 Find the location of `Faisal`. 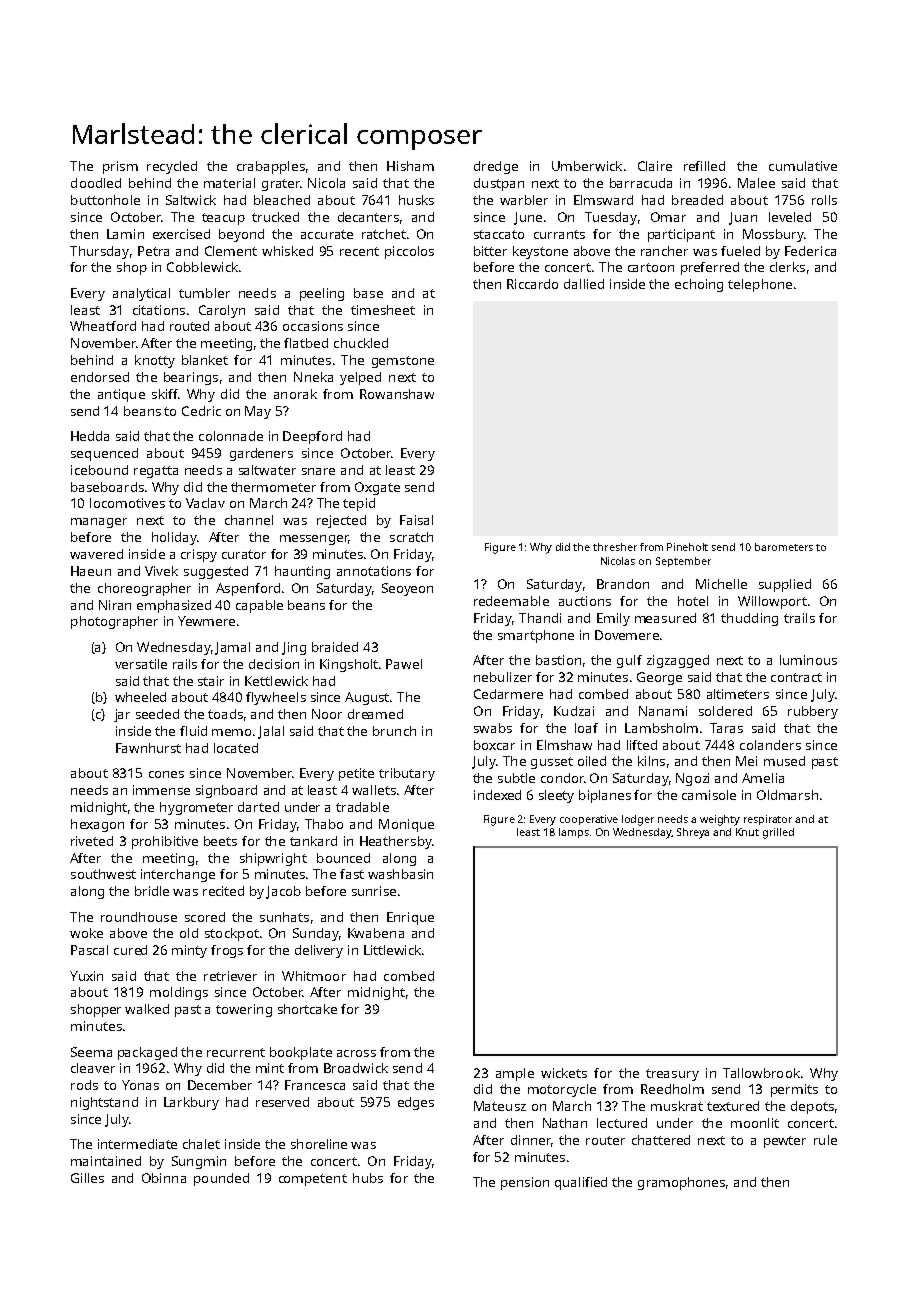

Faisal is located at coordinates (416, 520).
